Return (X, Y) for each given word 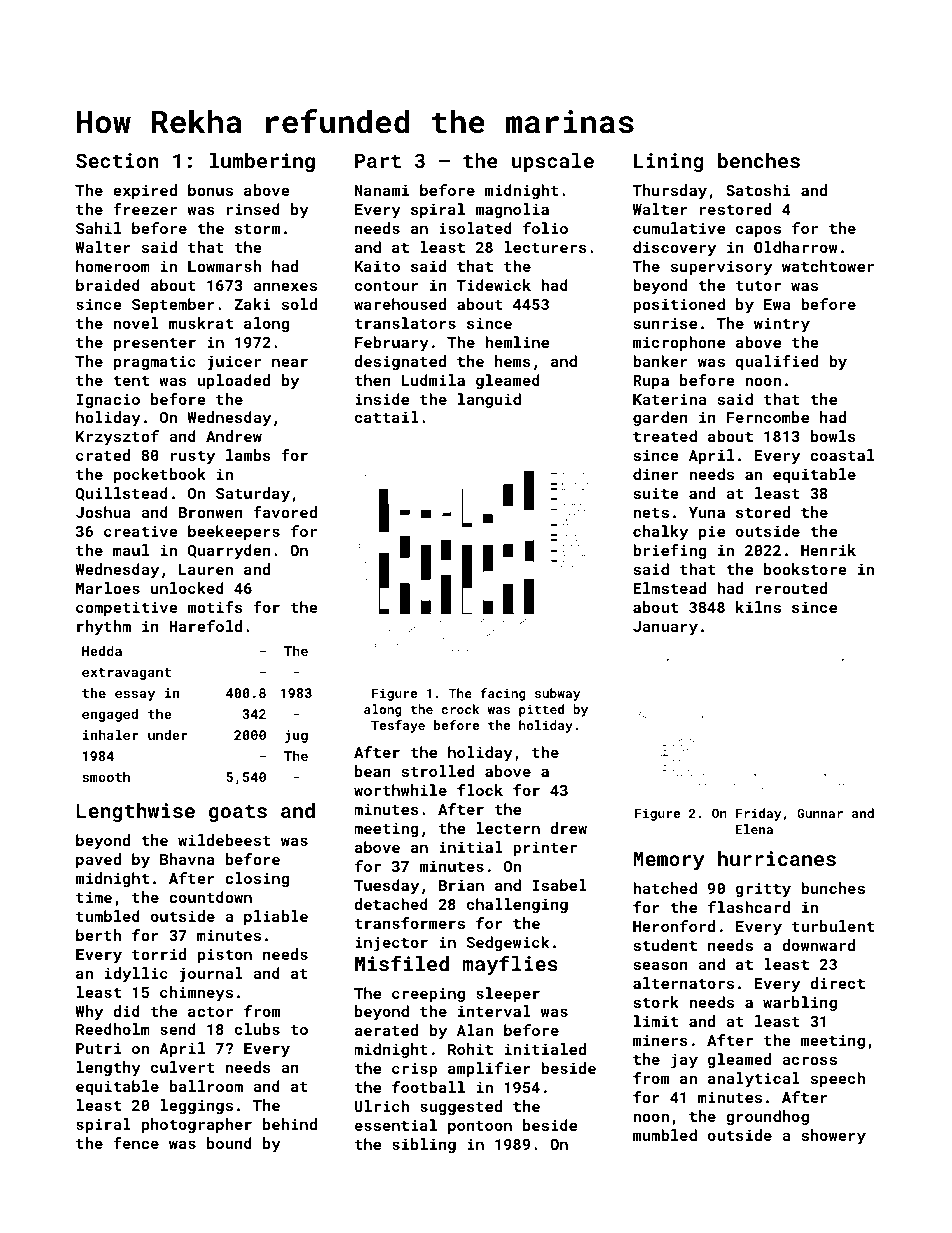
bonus (210, 190)
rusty (193, 458)
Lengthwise (135, 812)
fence (136, 1143)
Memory (668, 861)
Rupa (651, 382)
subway (558, 694)
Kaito (377, 266)
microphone (679, 343)
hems (513, 361)
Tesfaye (398, 726)
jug (296, 736)
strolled (437, 771)
